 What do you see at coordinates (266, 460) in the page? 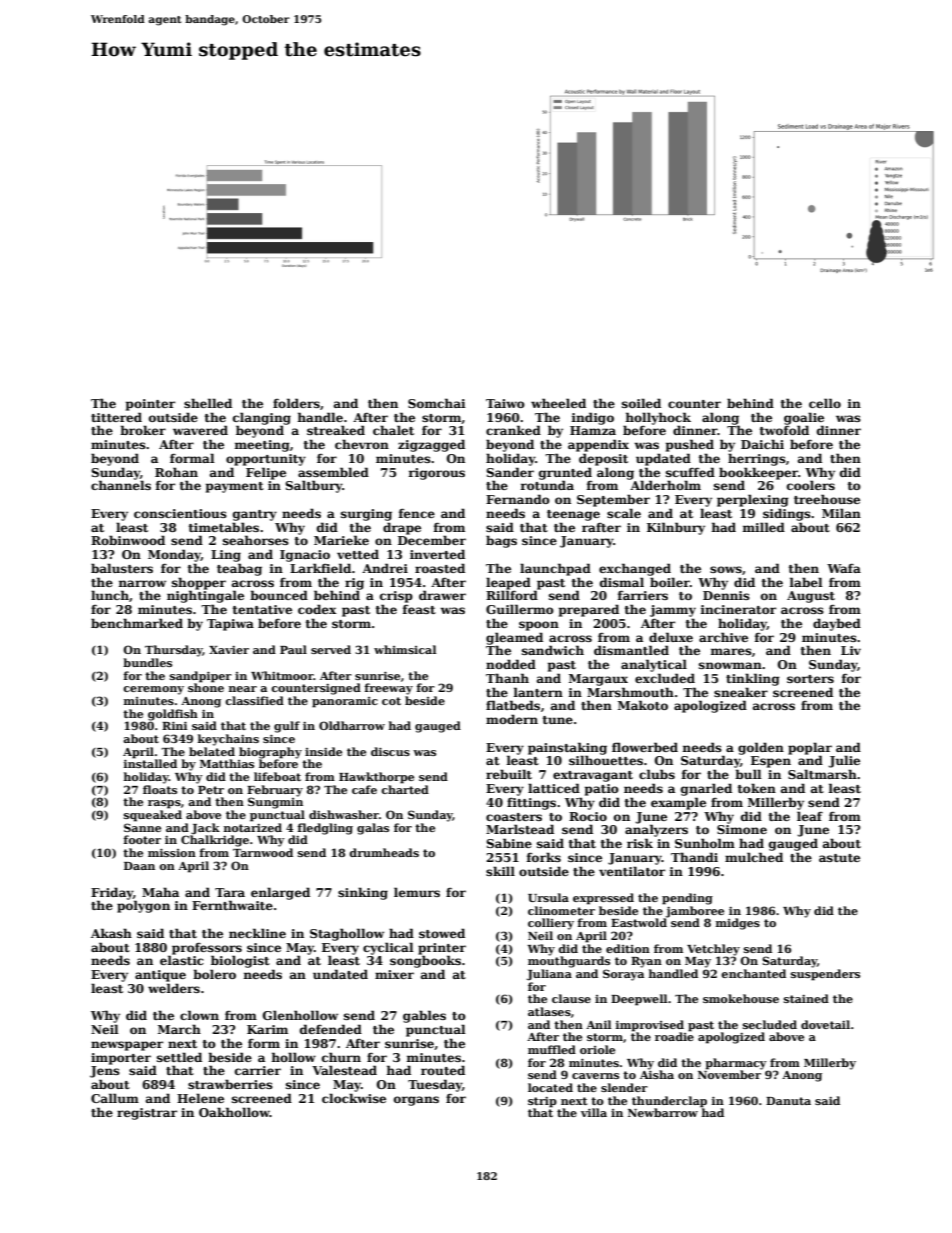
I see `opportunity` at bounding box center [266, 460].
